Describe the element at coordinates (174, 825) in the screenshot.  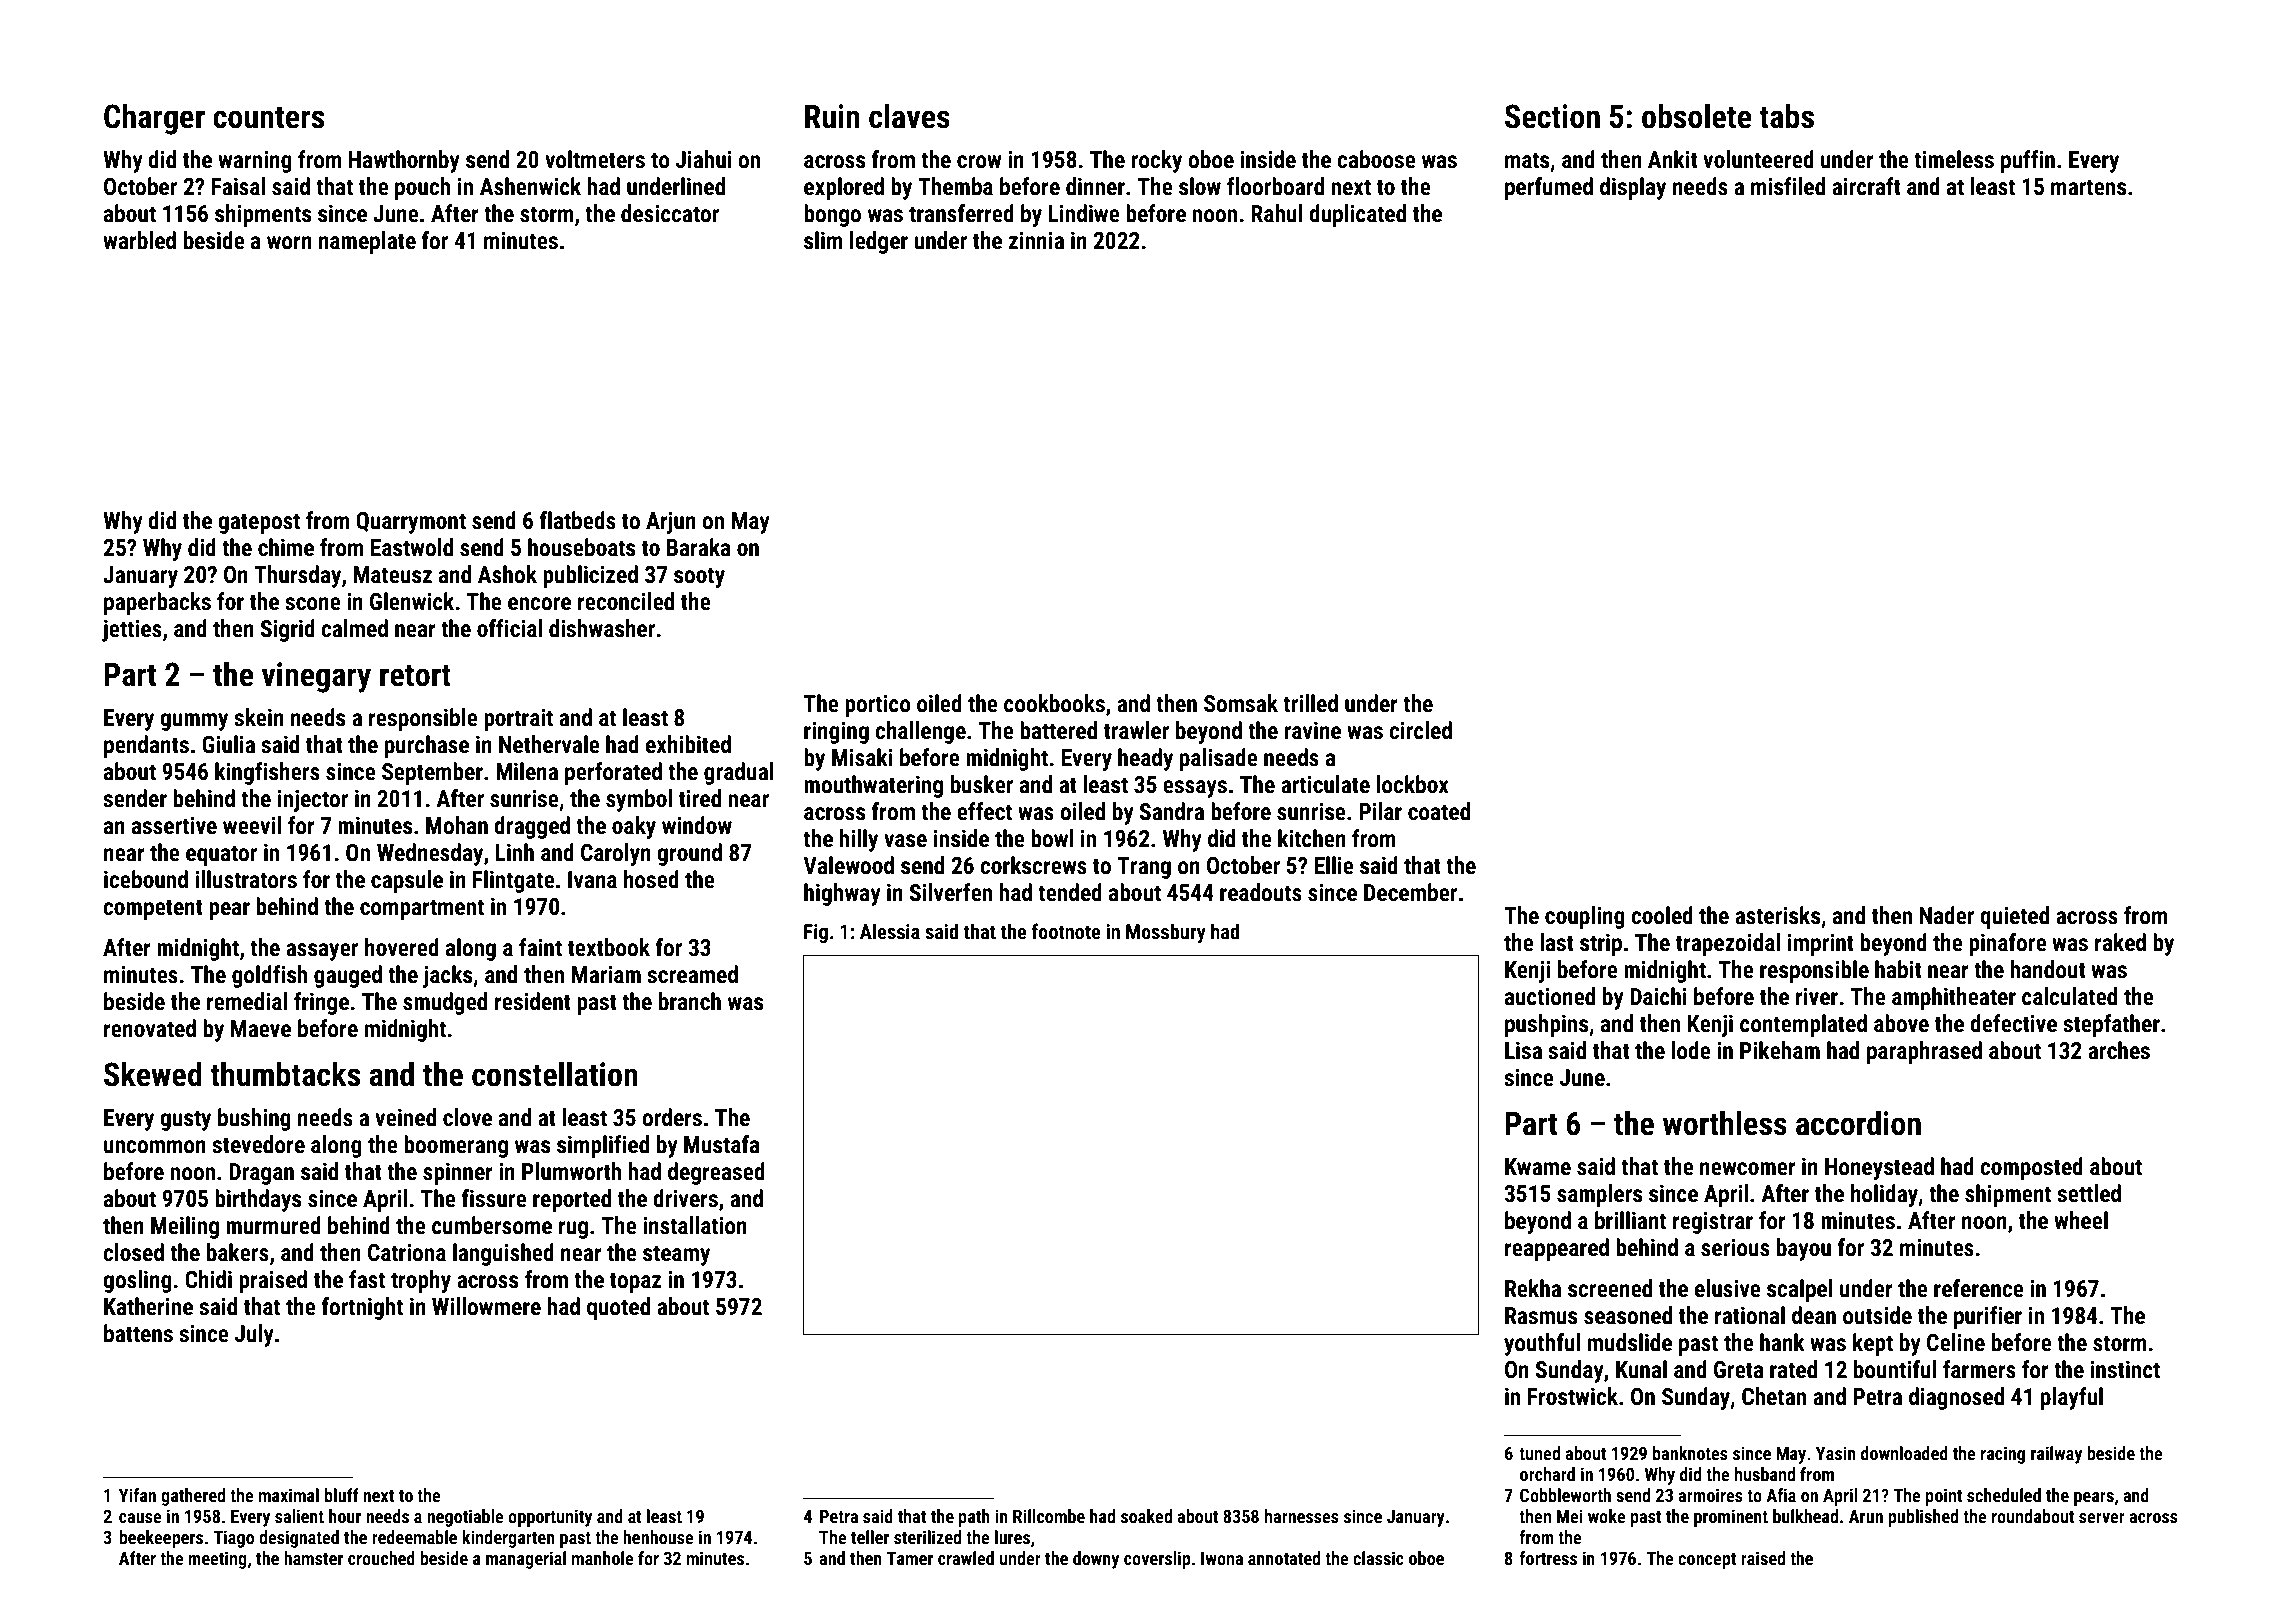
I see `assertive` at that location.
